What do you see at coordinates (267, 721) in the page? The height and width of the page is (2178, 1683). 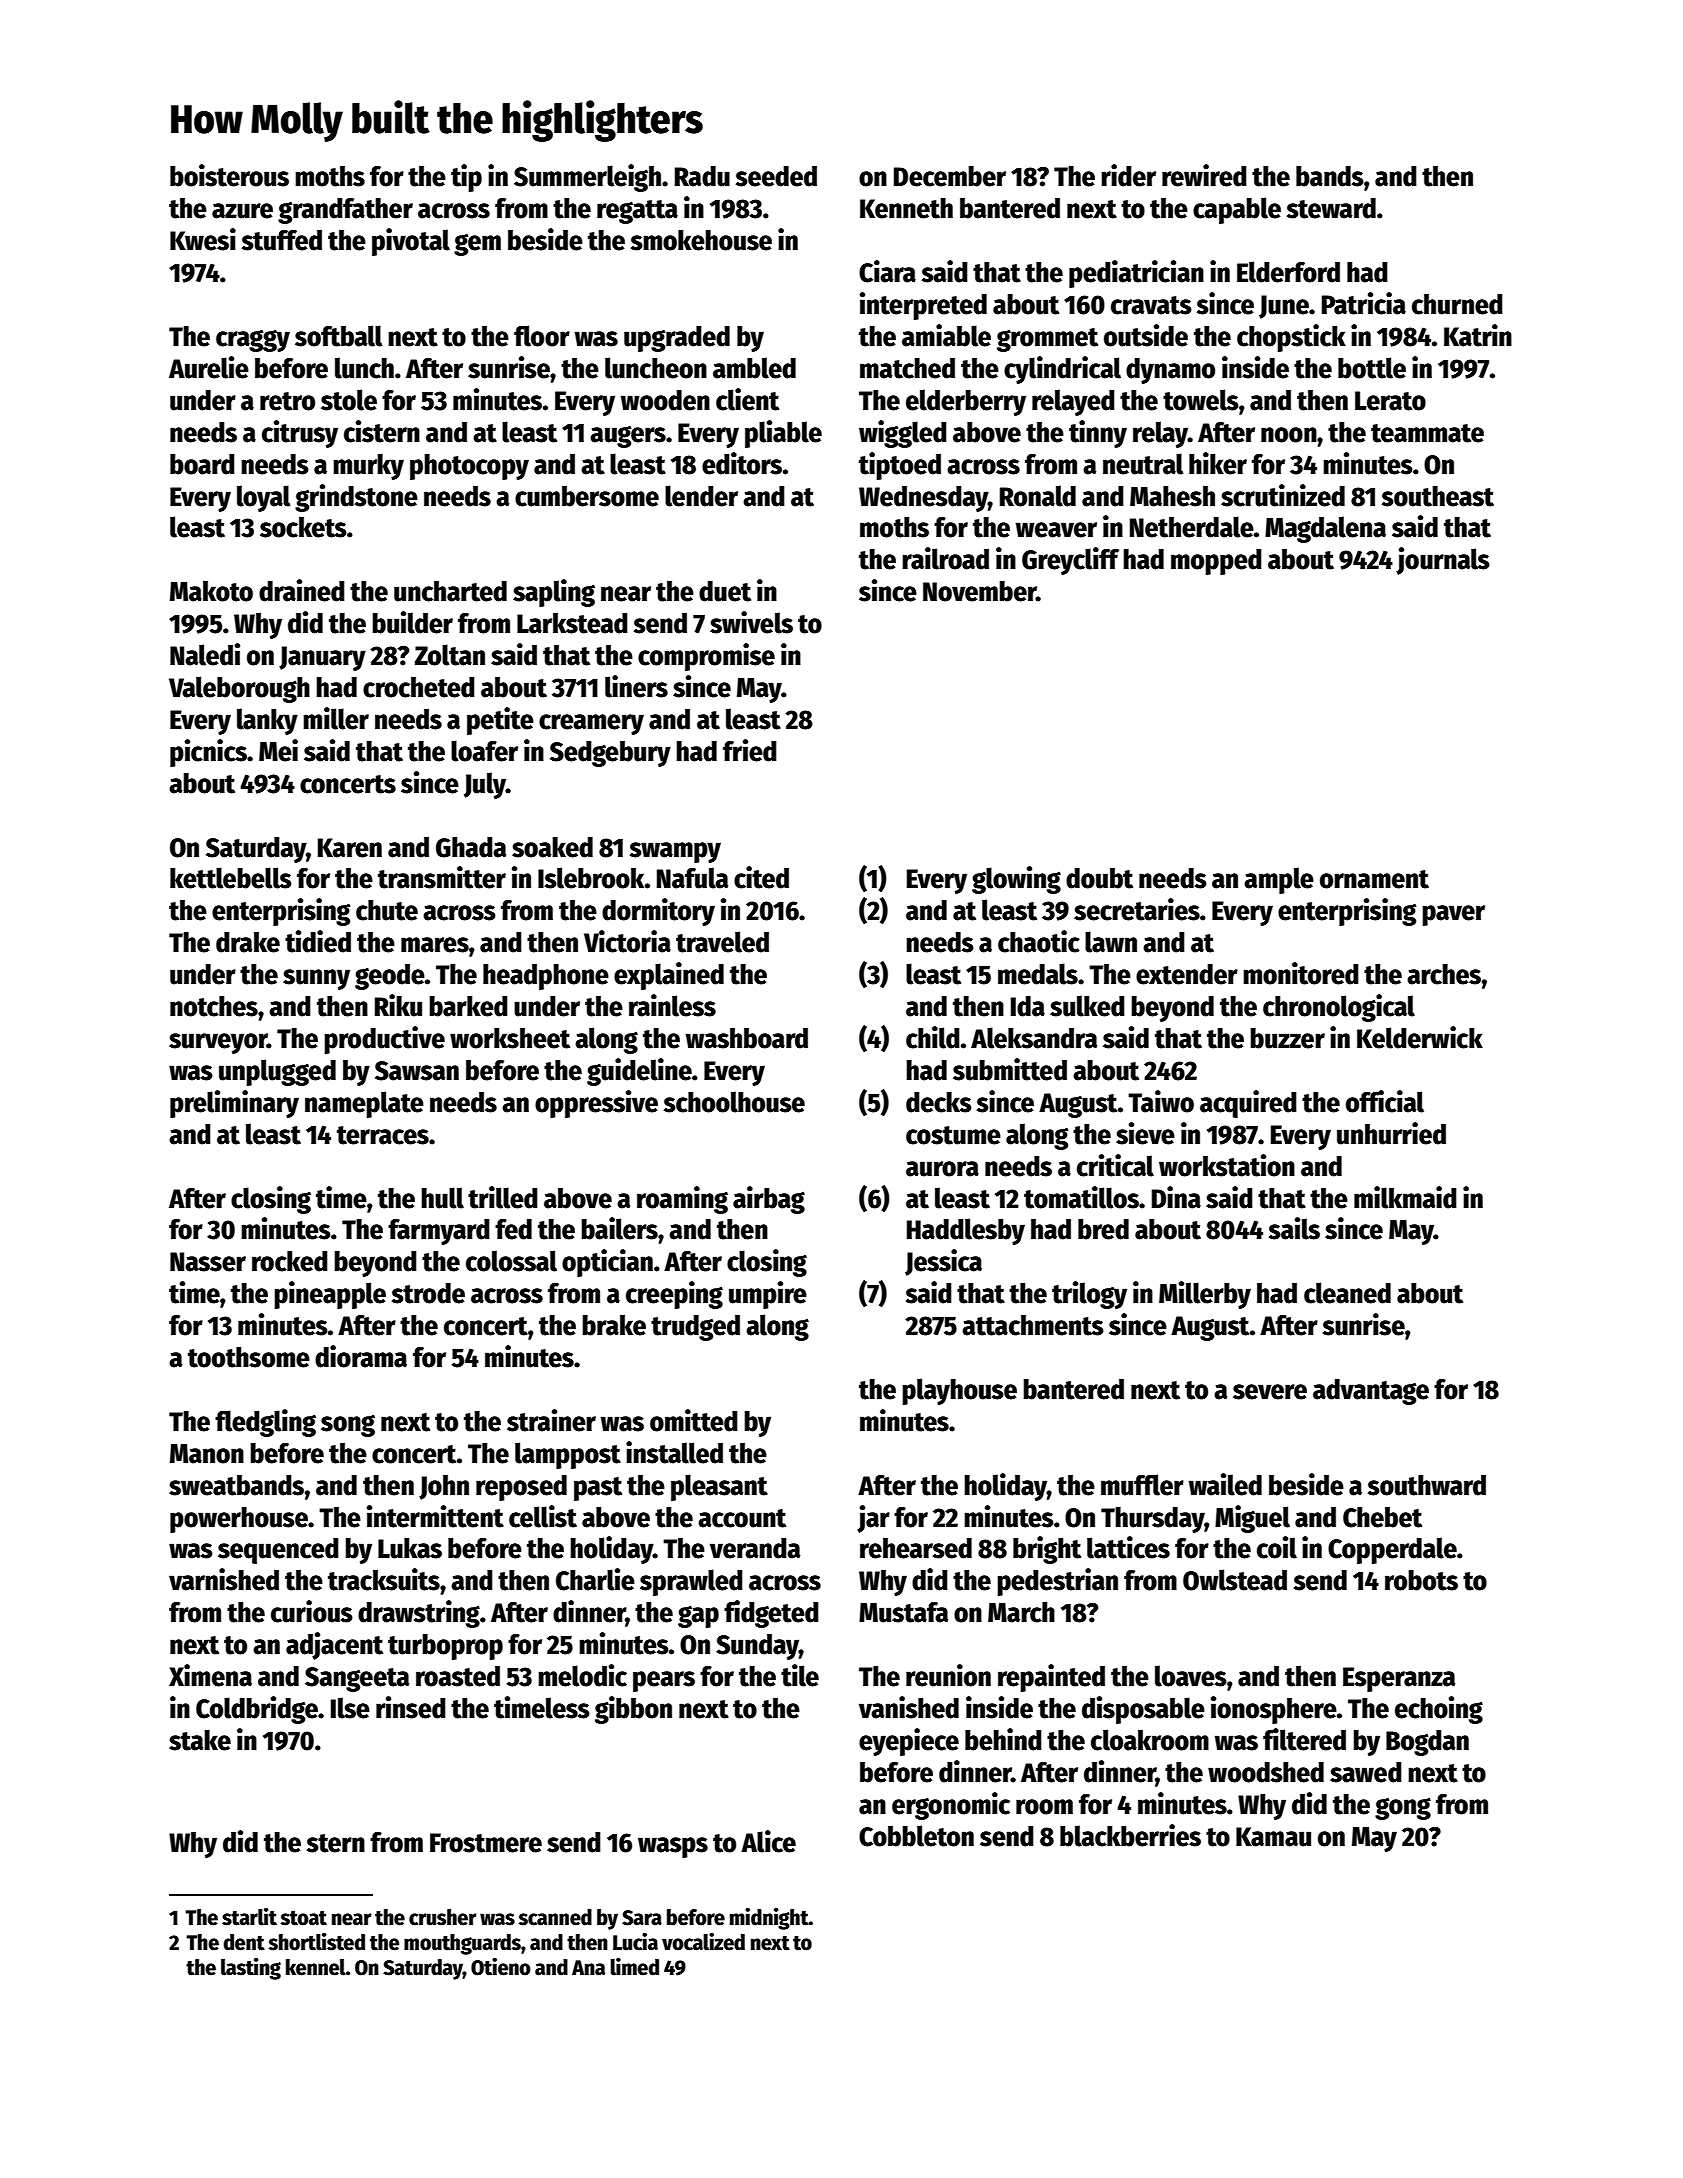 I see `lanky` at bounding box center [267, 721].
